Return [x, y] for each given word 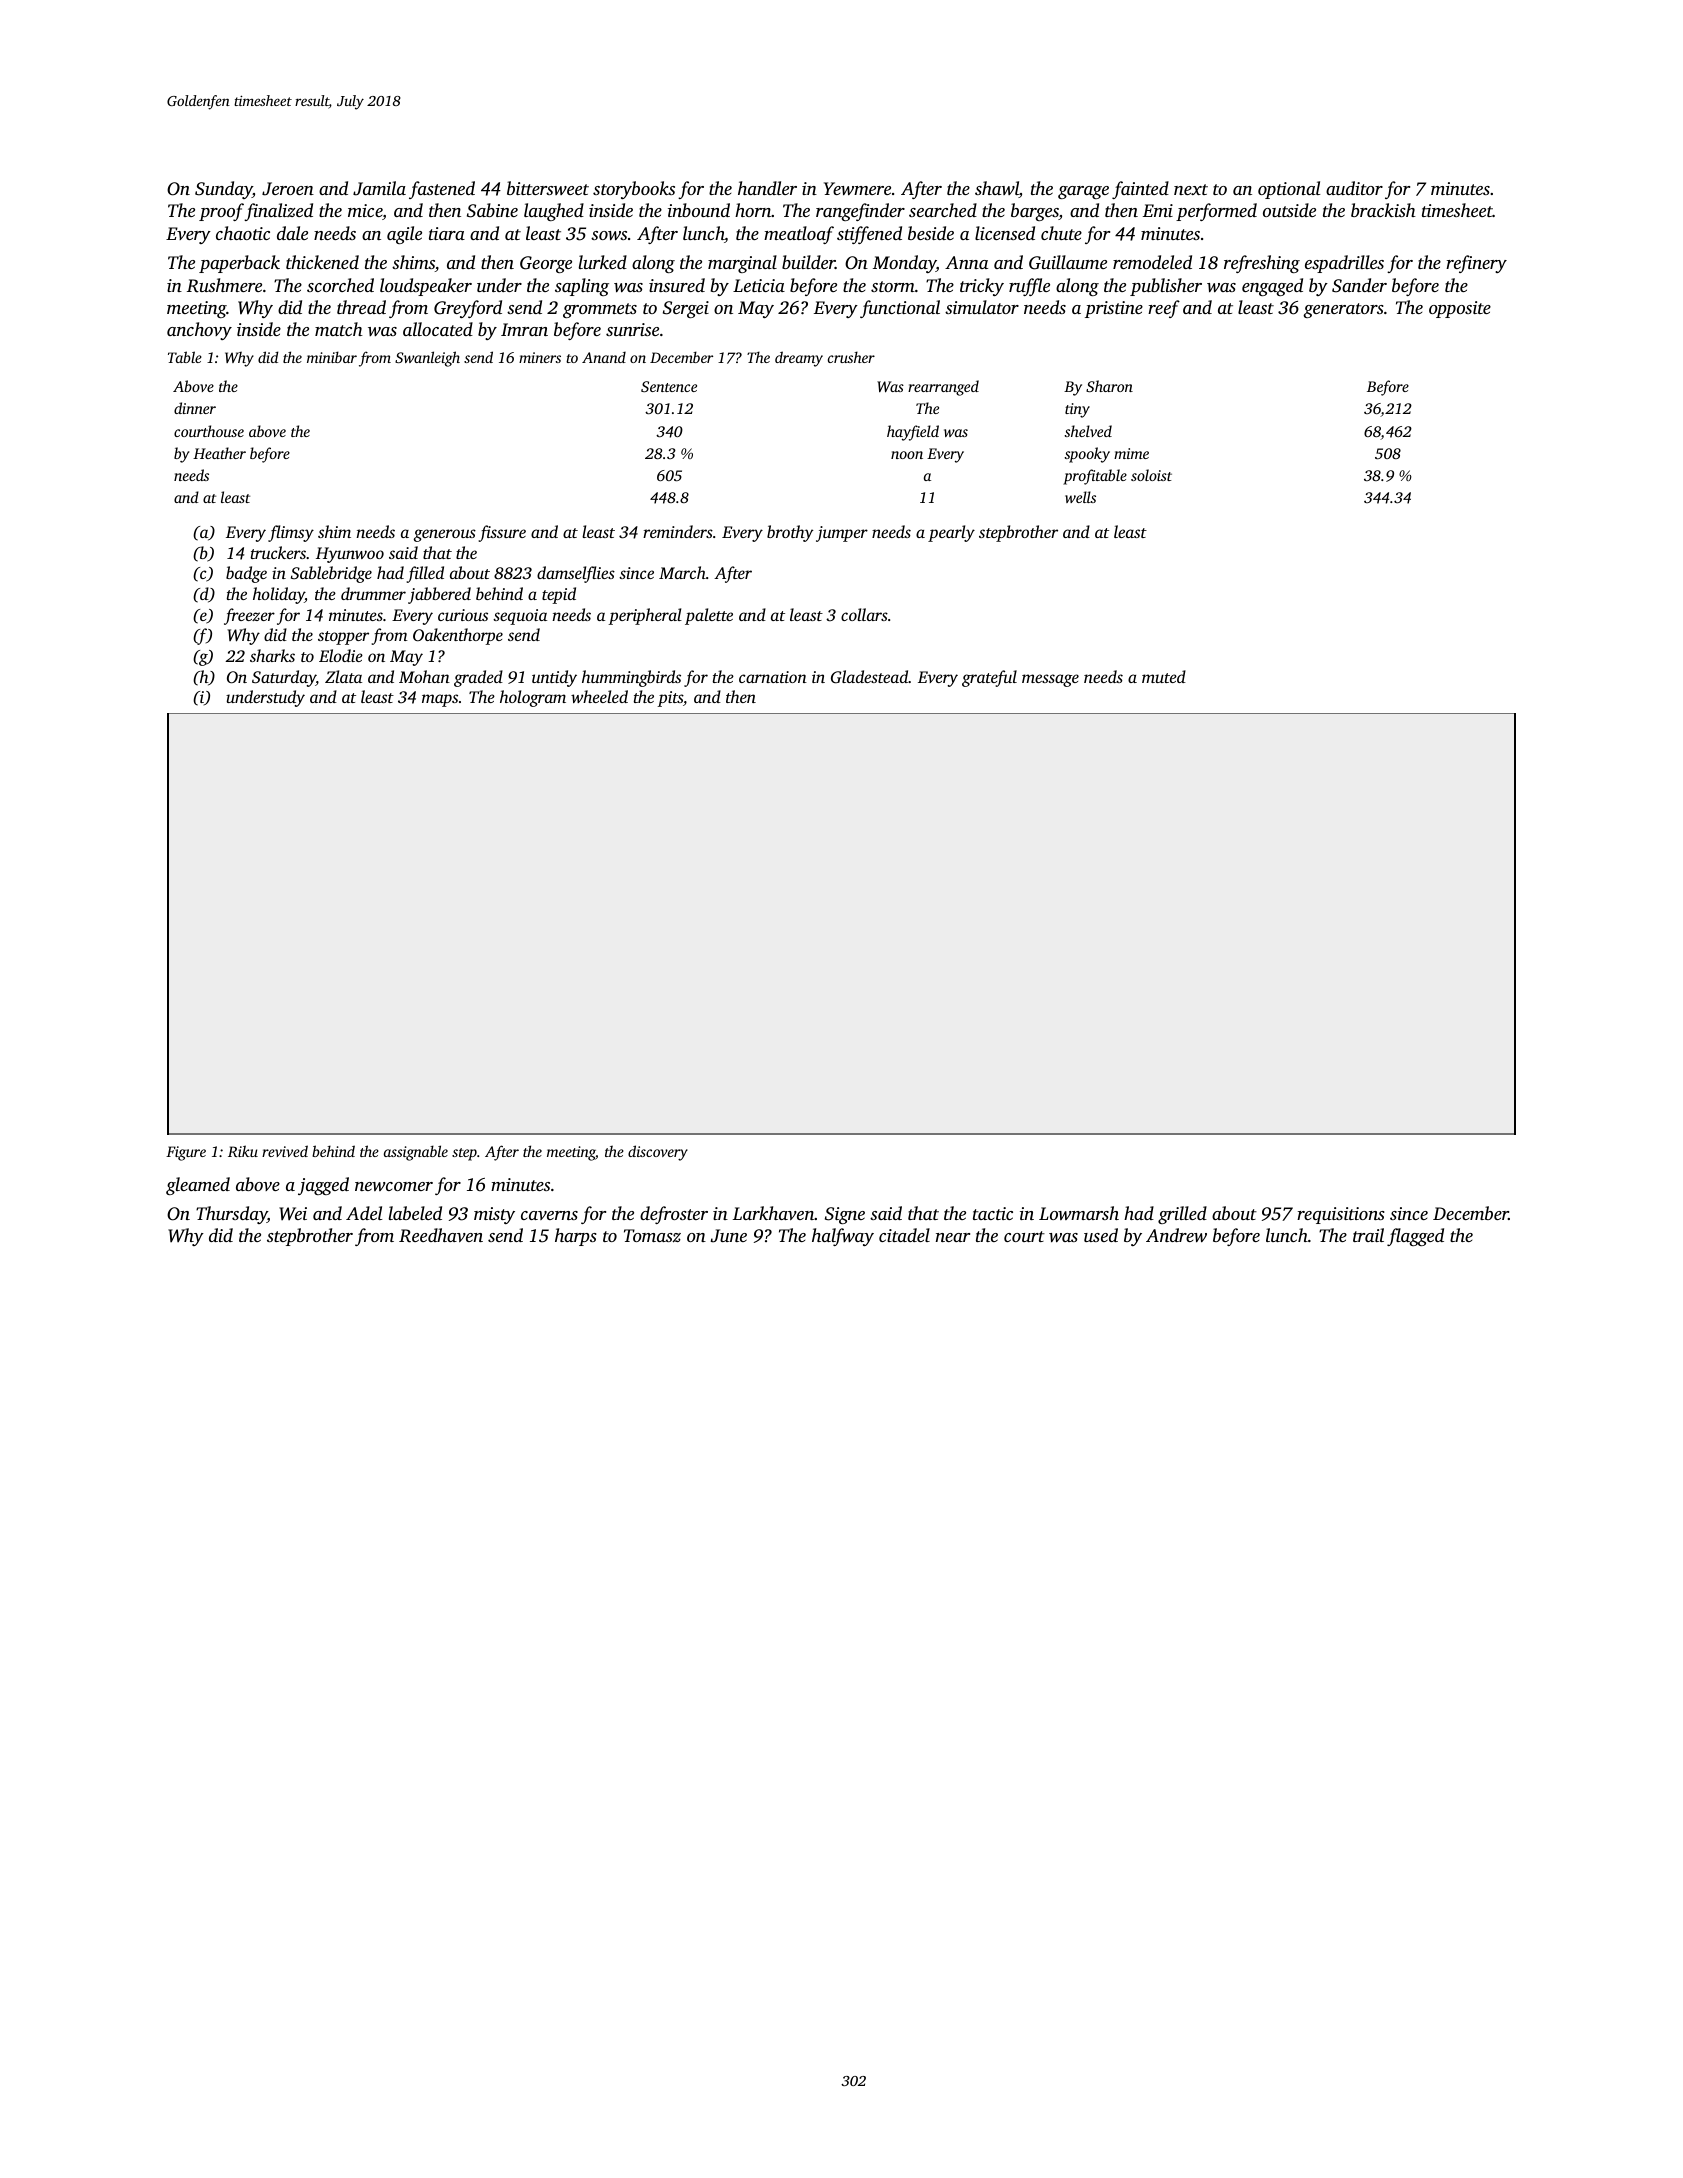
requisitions [1341, 1215]
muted [1164, 676]
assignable [416, 1153]
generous [445, 535]
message [1050, 680]
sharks [272, 655]
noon [907, 455]
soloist [1151, 475]
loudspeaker [426, 287]
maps [440, 700]
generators [1343, 310]
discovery [658, 1153]
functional [900, 309]
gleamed [198, 1186]
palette [709, 616]
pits [670, 699]
